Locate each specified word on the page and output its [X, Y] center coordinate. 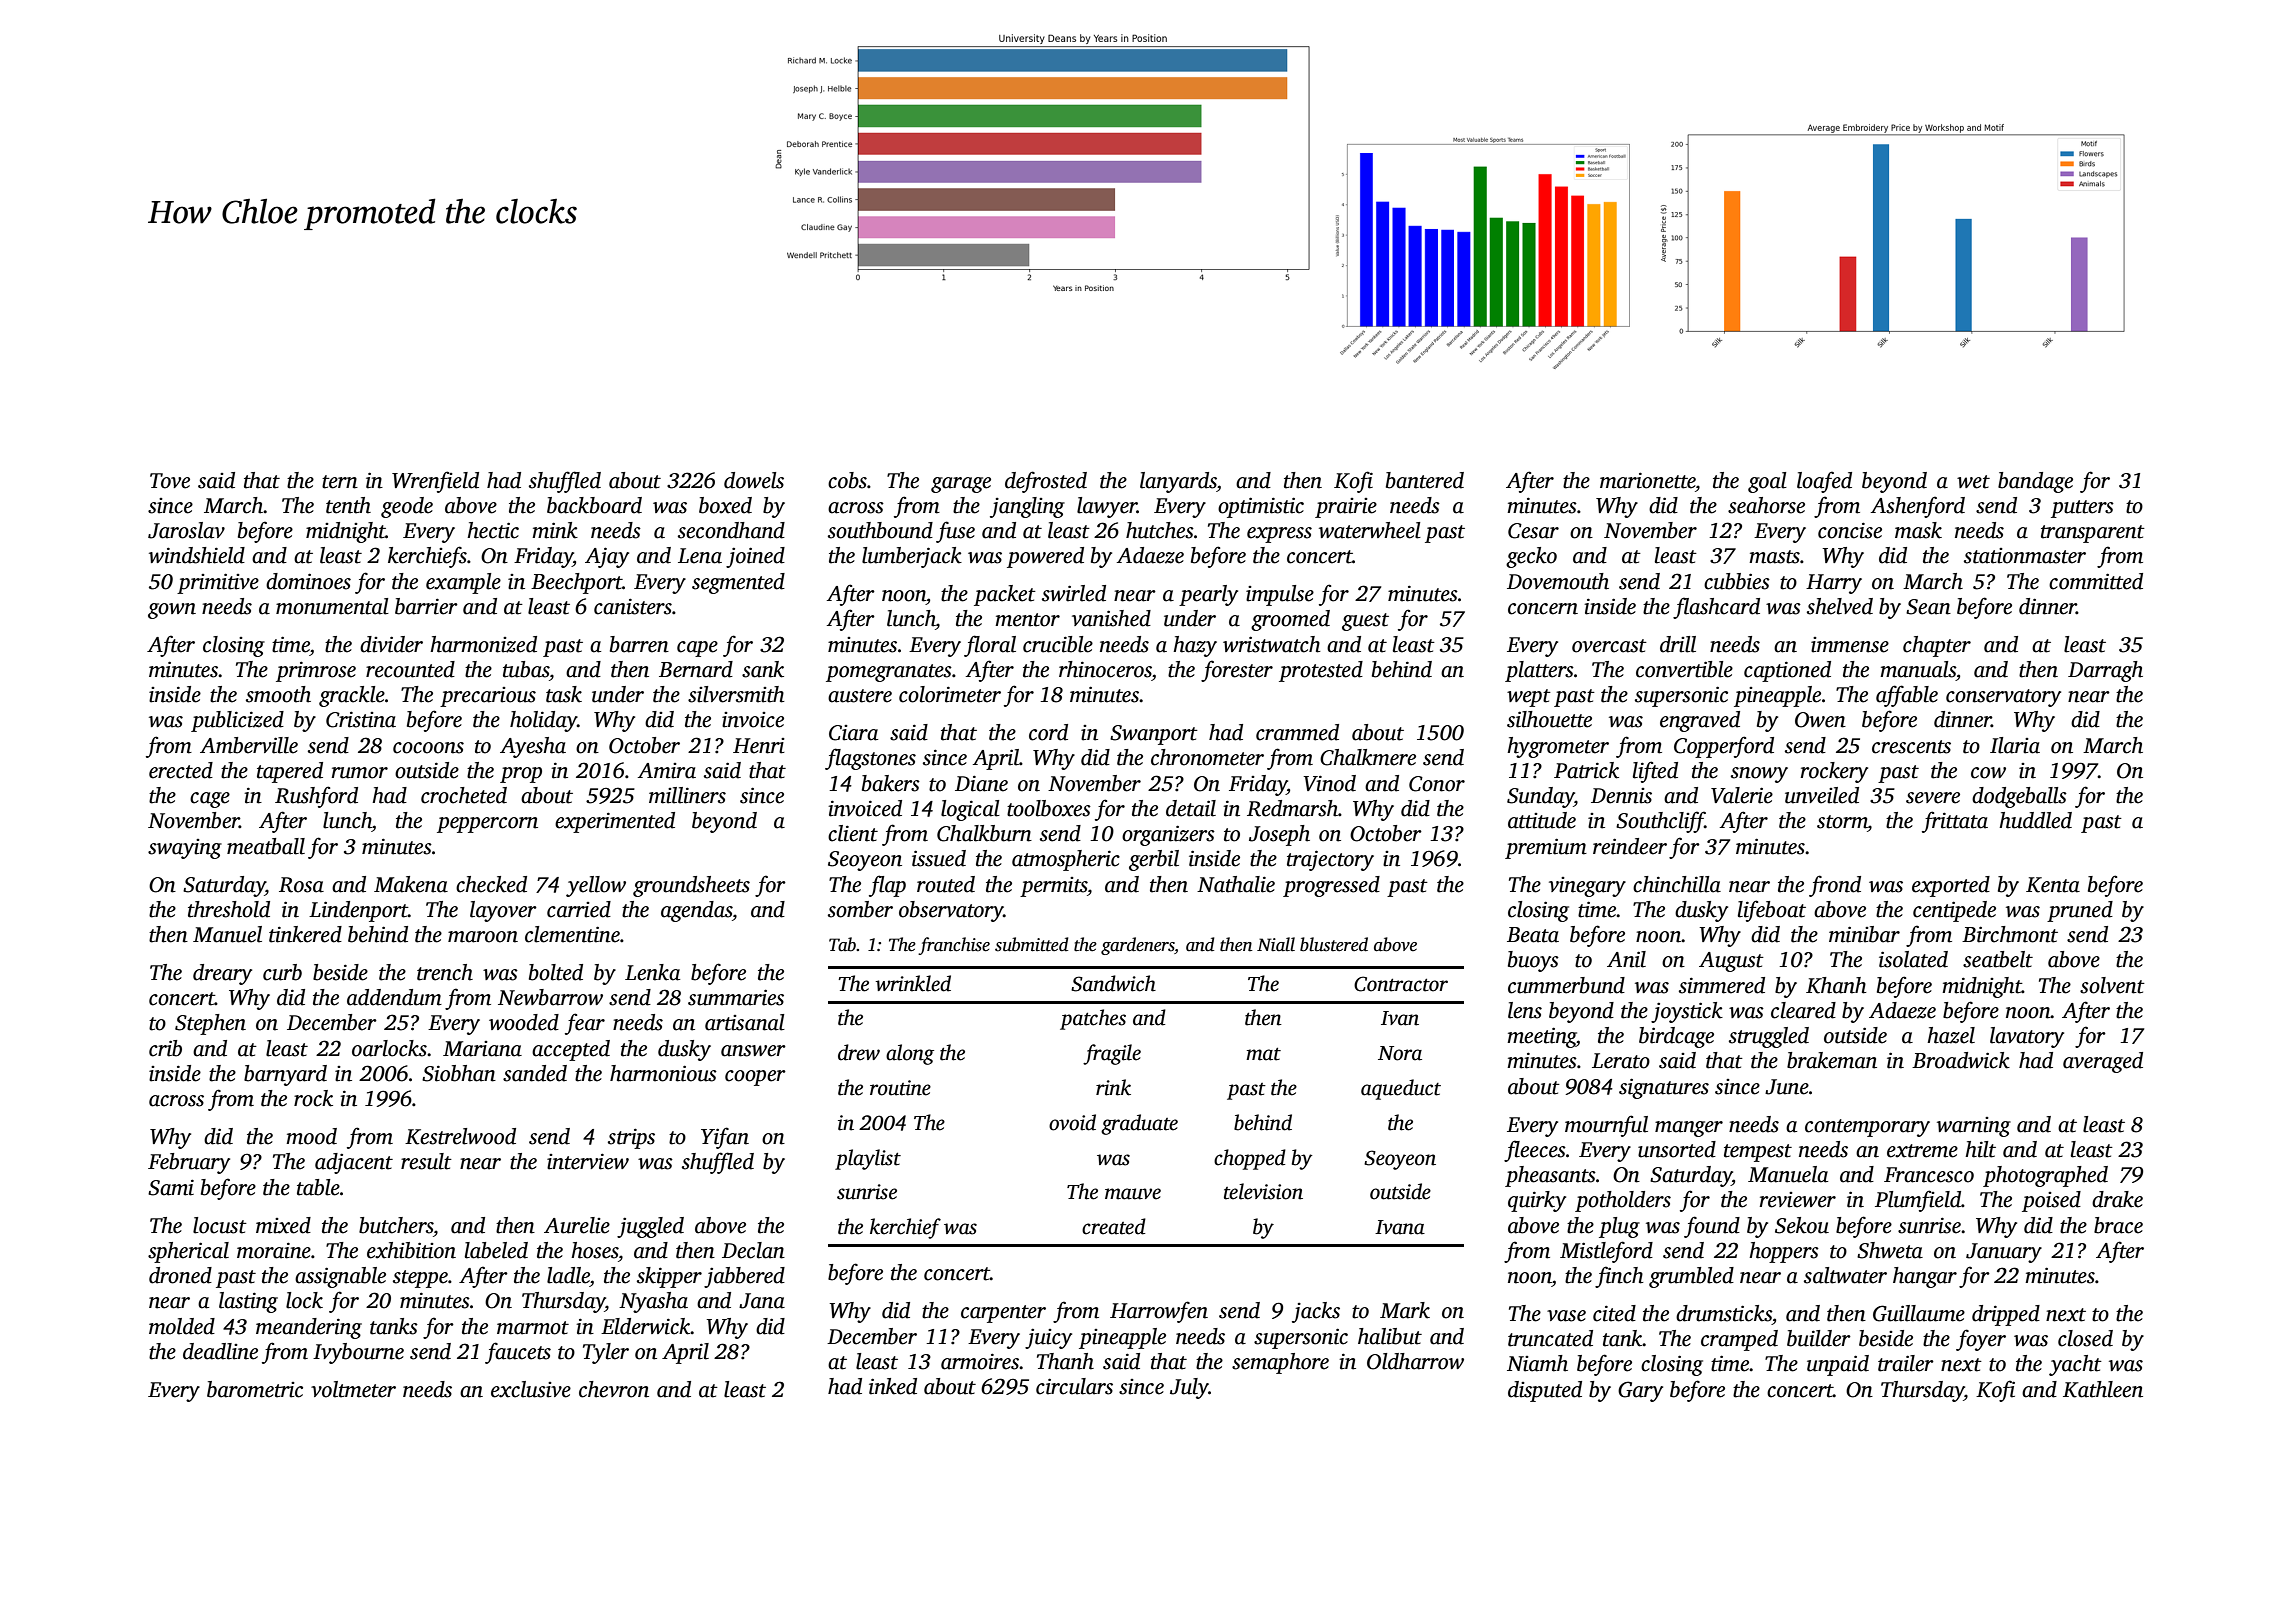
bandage [2035, 482]
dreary [222, 974]
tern [340, 482]
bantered [1425, 480]
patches [1093, 1019]
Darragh [2105, 671]
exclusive [531, 1389]
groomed [1290, 620]
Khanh [1836, 985]
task [564, 694]
